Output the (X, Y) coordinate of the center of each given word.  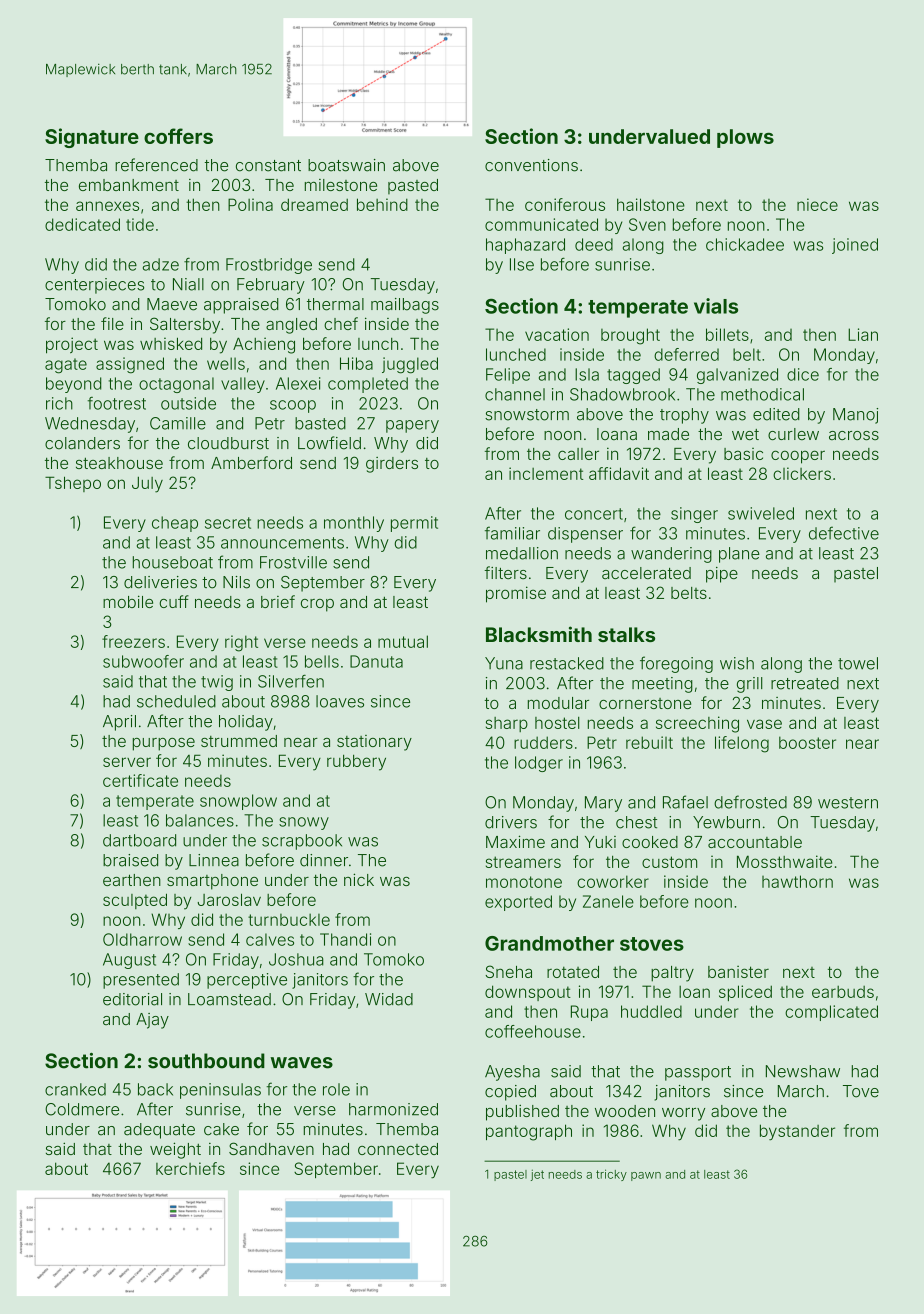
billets (727, 334)
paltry (672, 974)
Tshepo (73, 484)
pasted (413, 186)
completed (368, 385)
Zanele (608, 901)
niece (817, 204)
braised (130, 860)
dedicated (82, 224)
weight (175, 1150)
